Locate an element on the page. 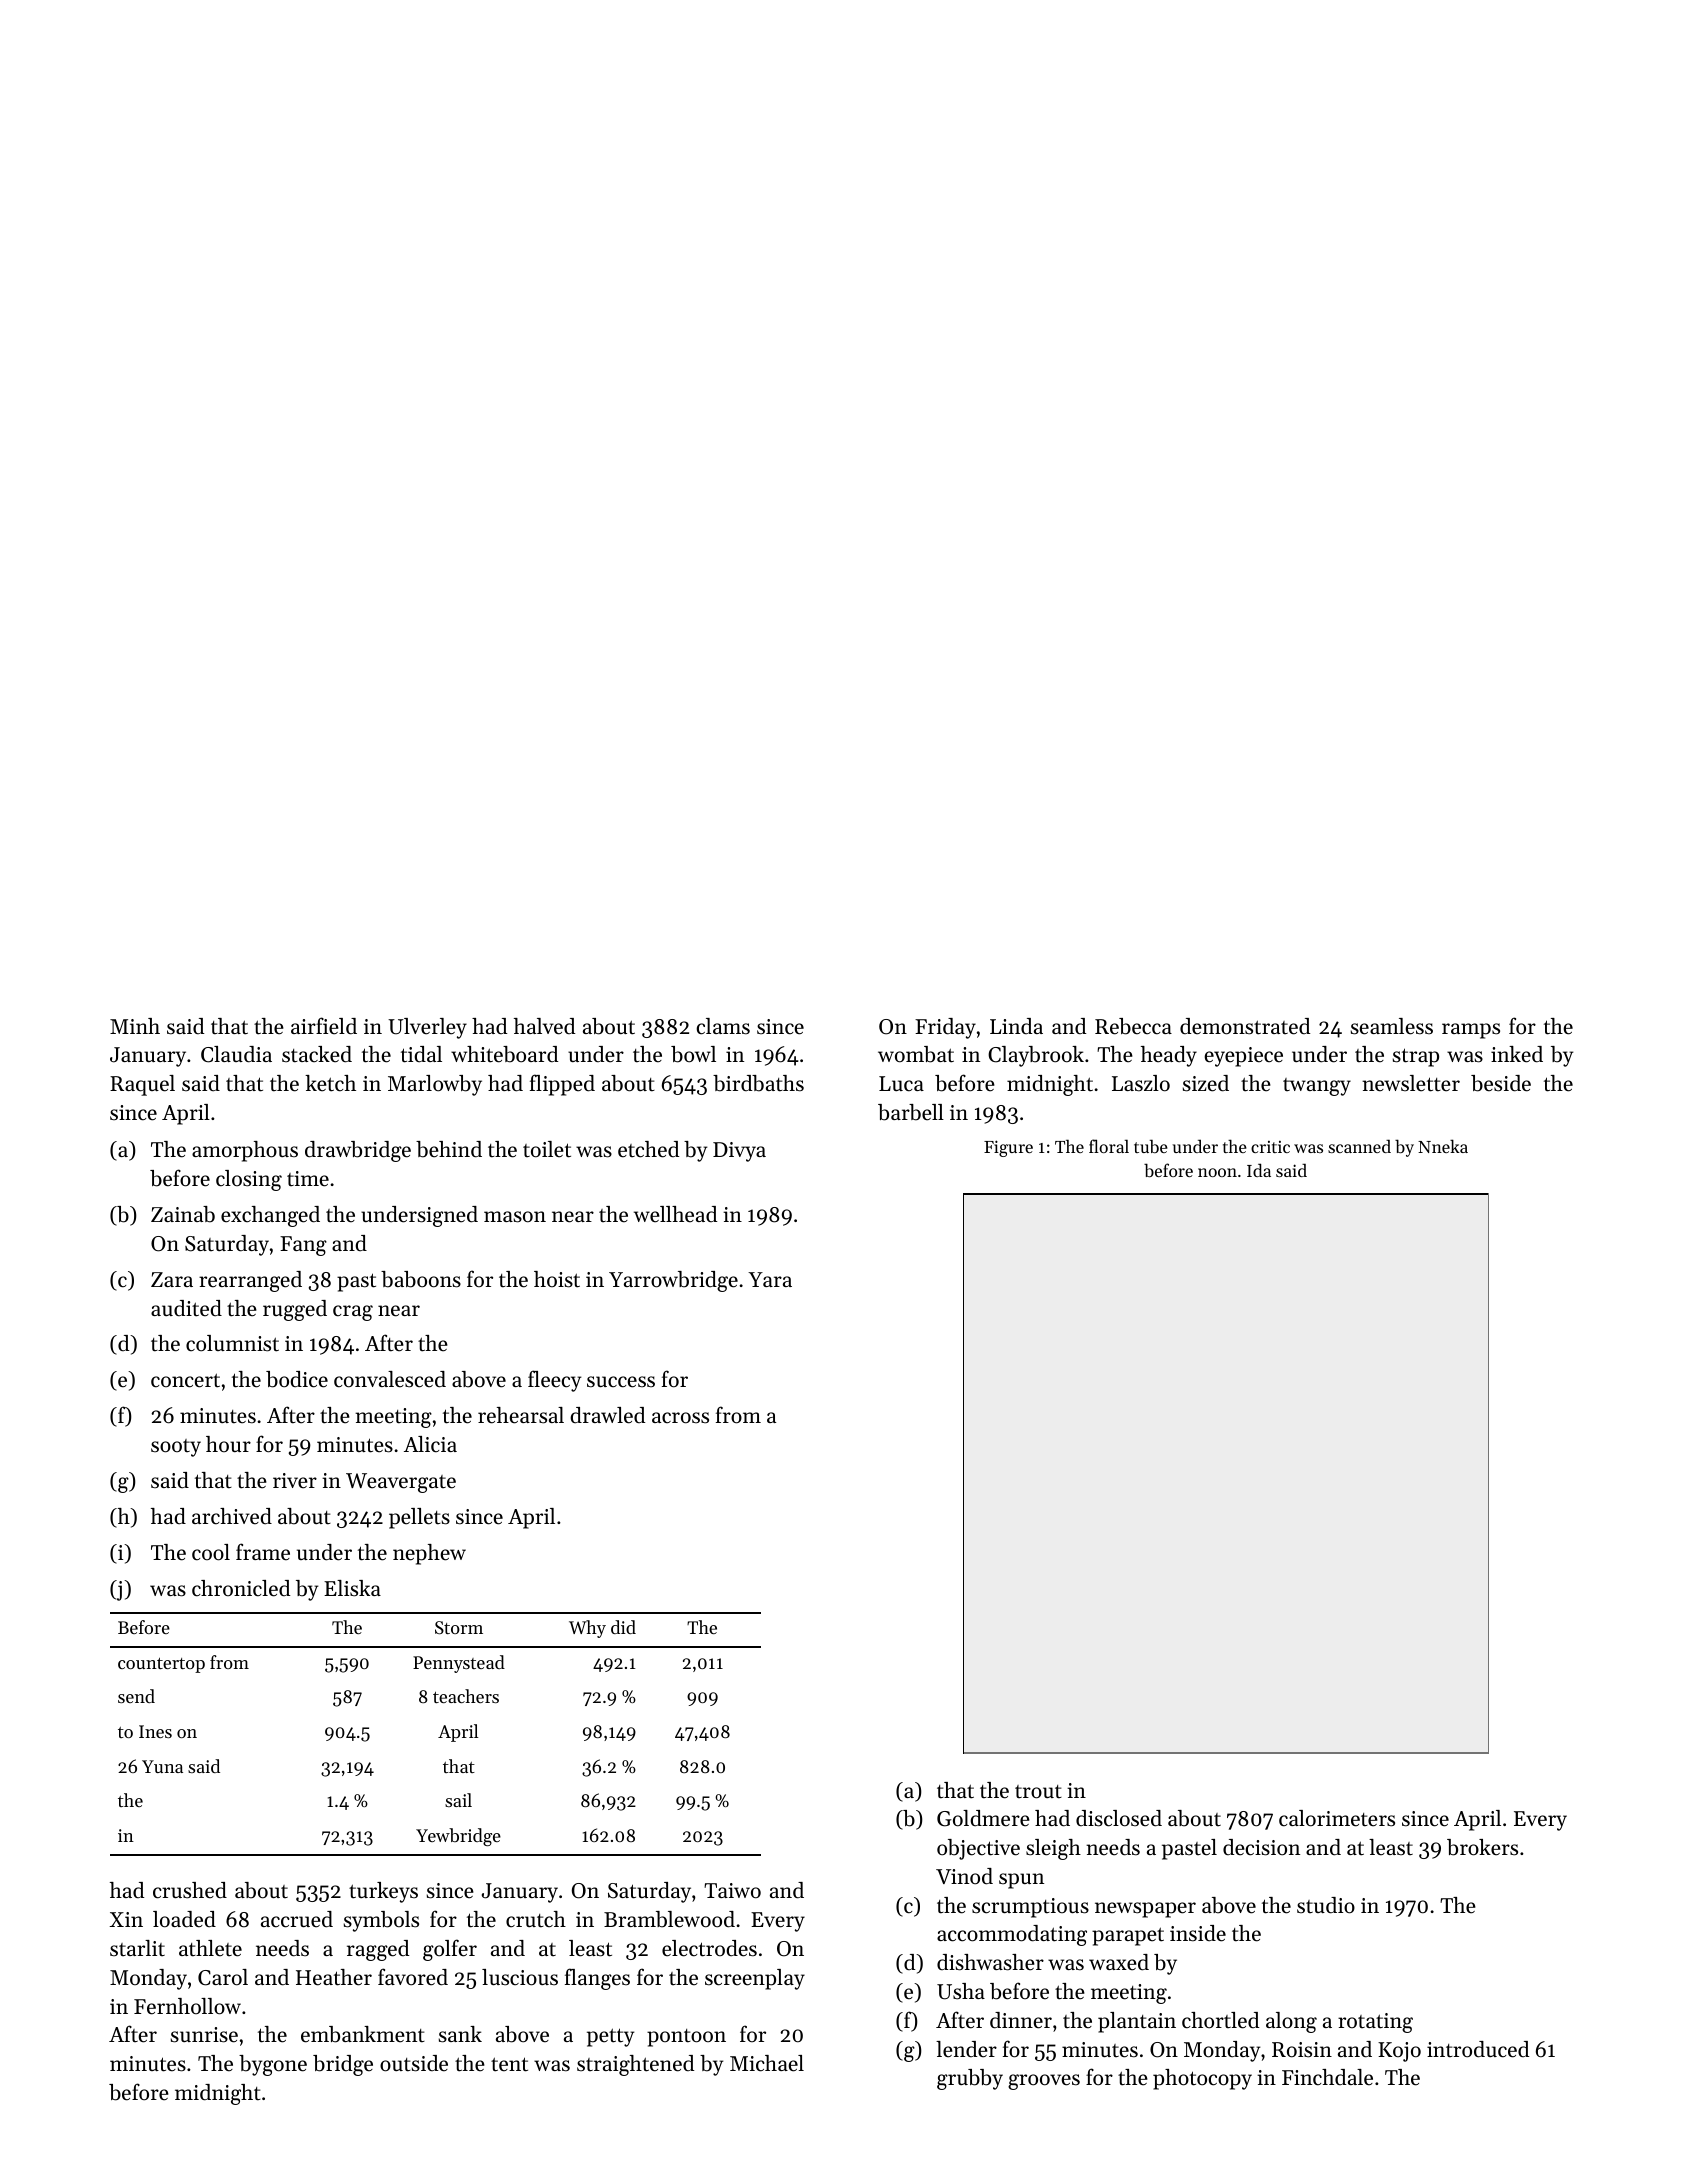 This page has height=2178, width=1683. hoist is located at coordinates (557, 1279).
